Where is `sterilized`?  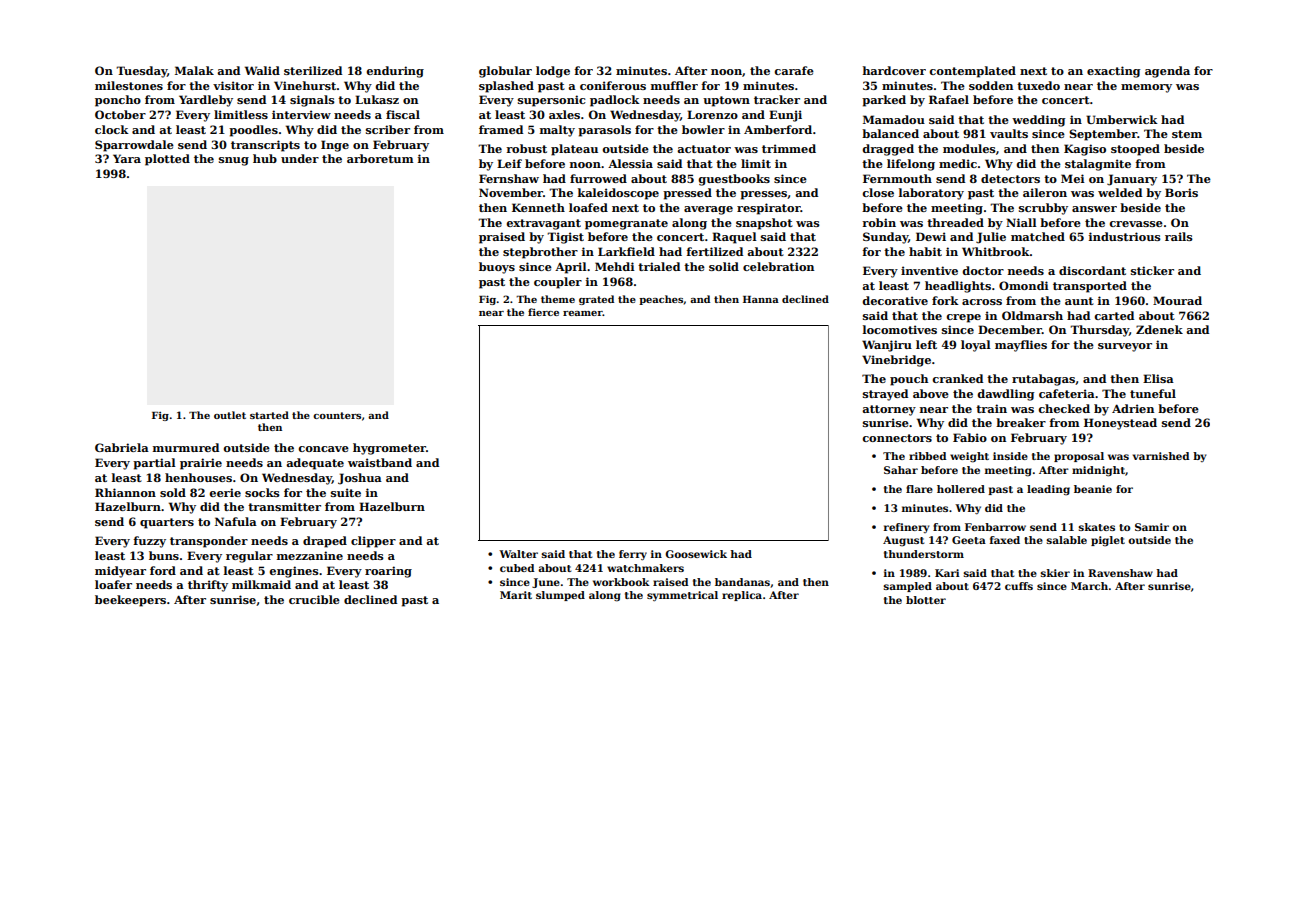
sterilized is located at coordinates (313, 70).
